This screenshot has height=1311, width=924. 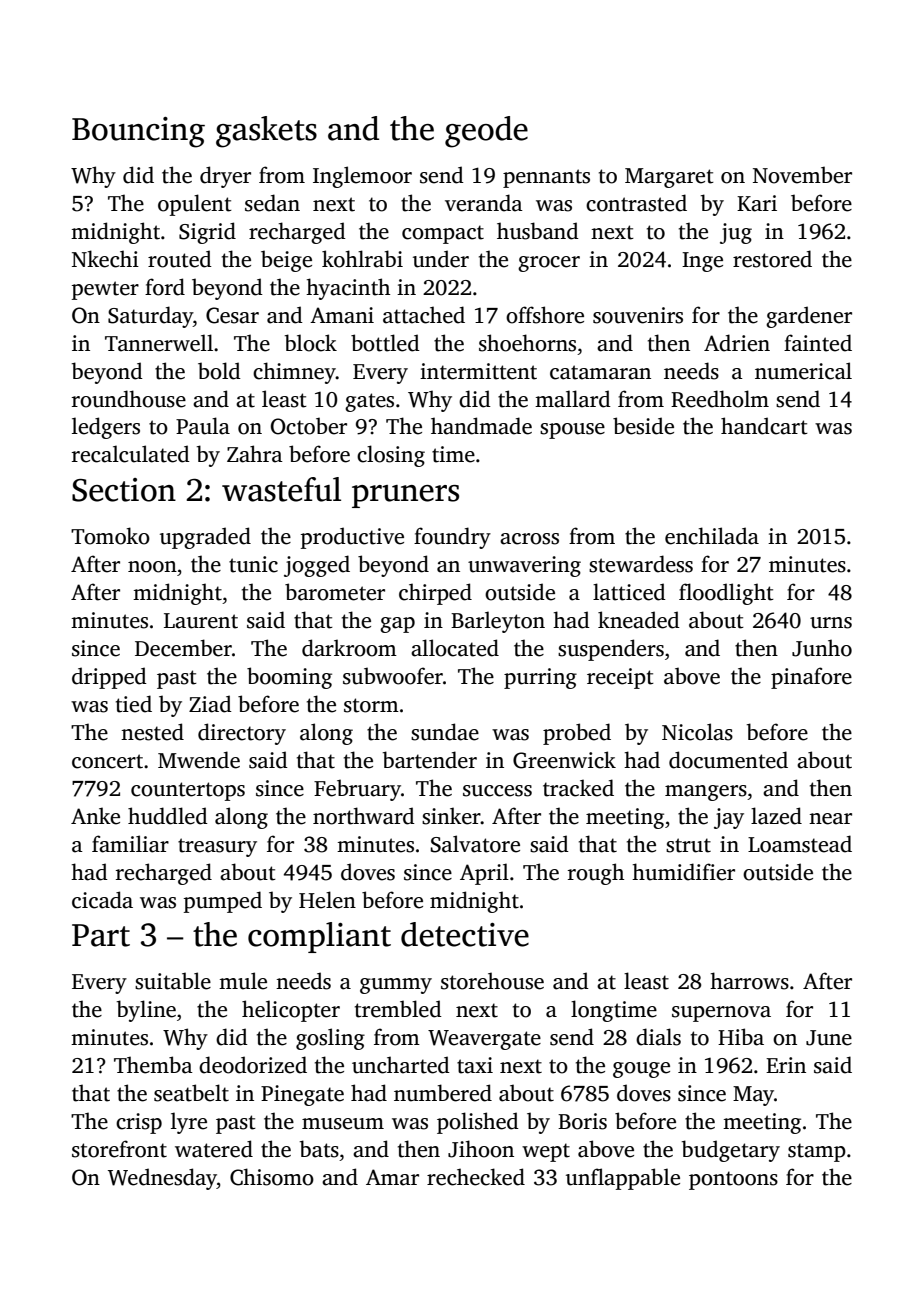 What do you see at coordinates (327, 900) in the screenshot?
I see `Helen` at bounding box center [327, 900].
